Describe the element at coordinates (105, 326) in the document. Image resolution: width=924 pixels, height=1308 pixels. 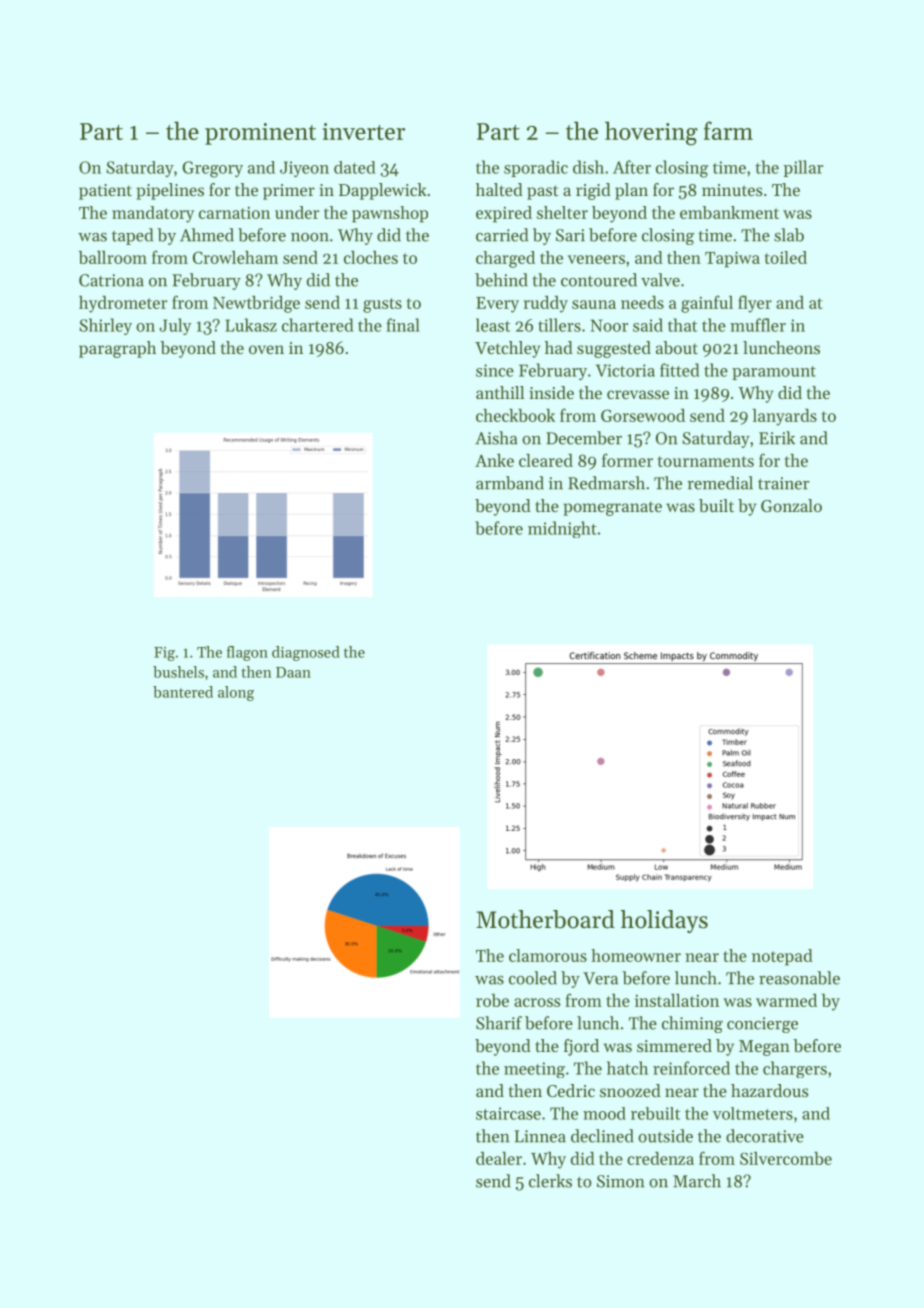
I see `Shirley` at that location.
